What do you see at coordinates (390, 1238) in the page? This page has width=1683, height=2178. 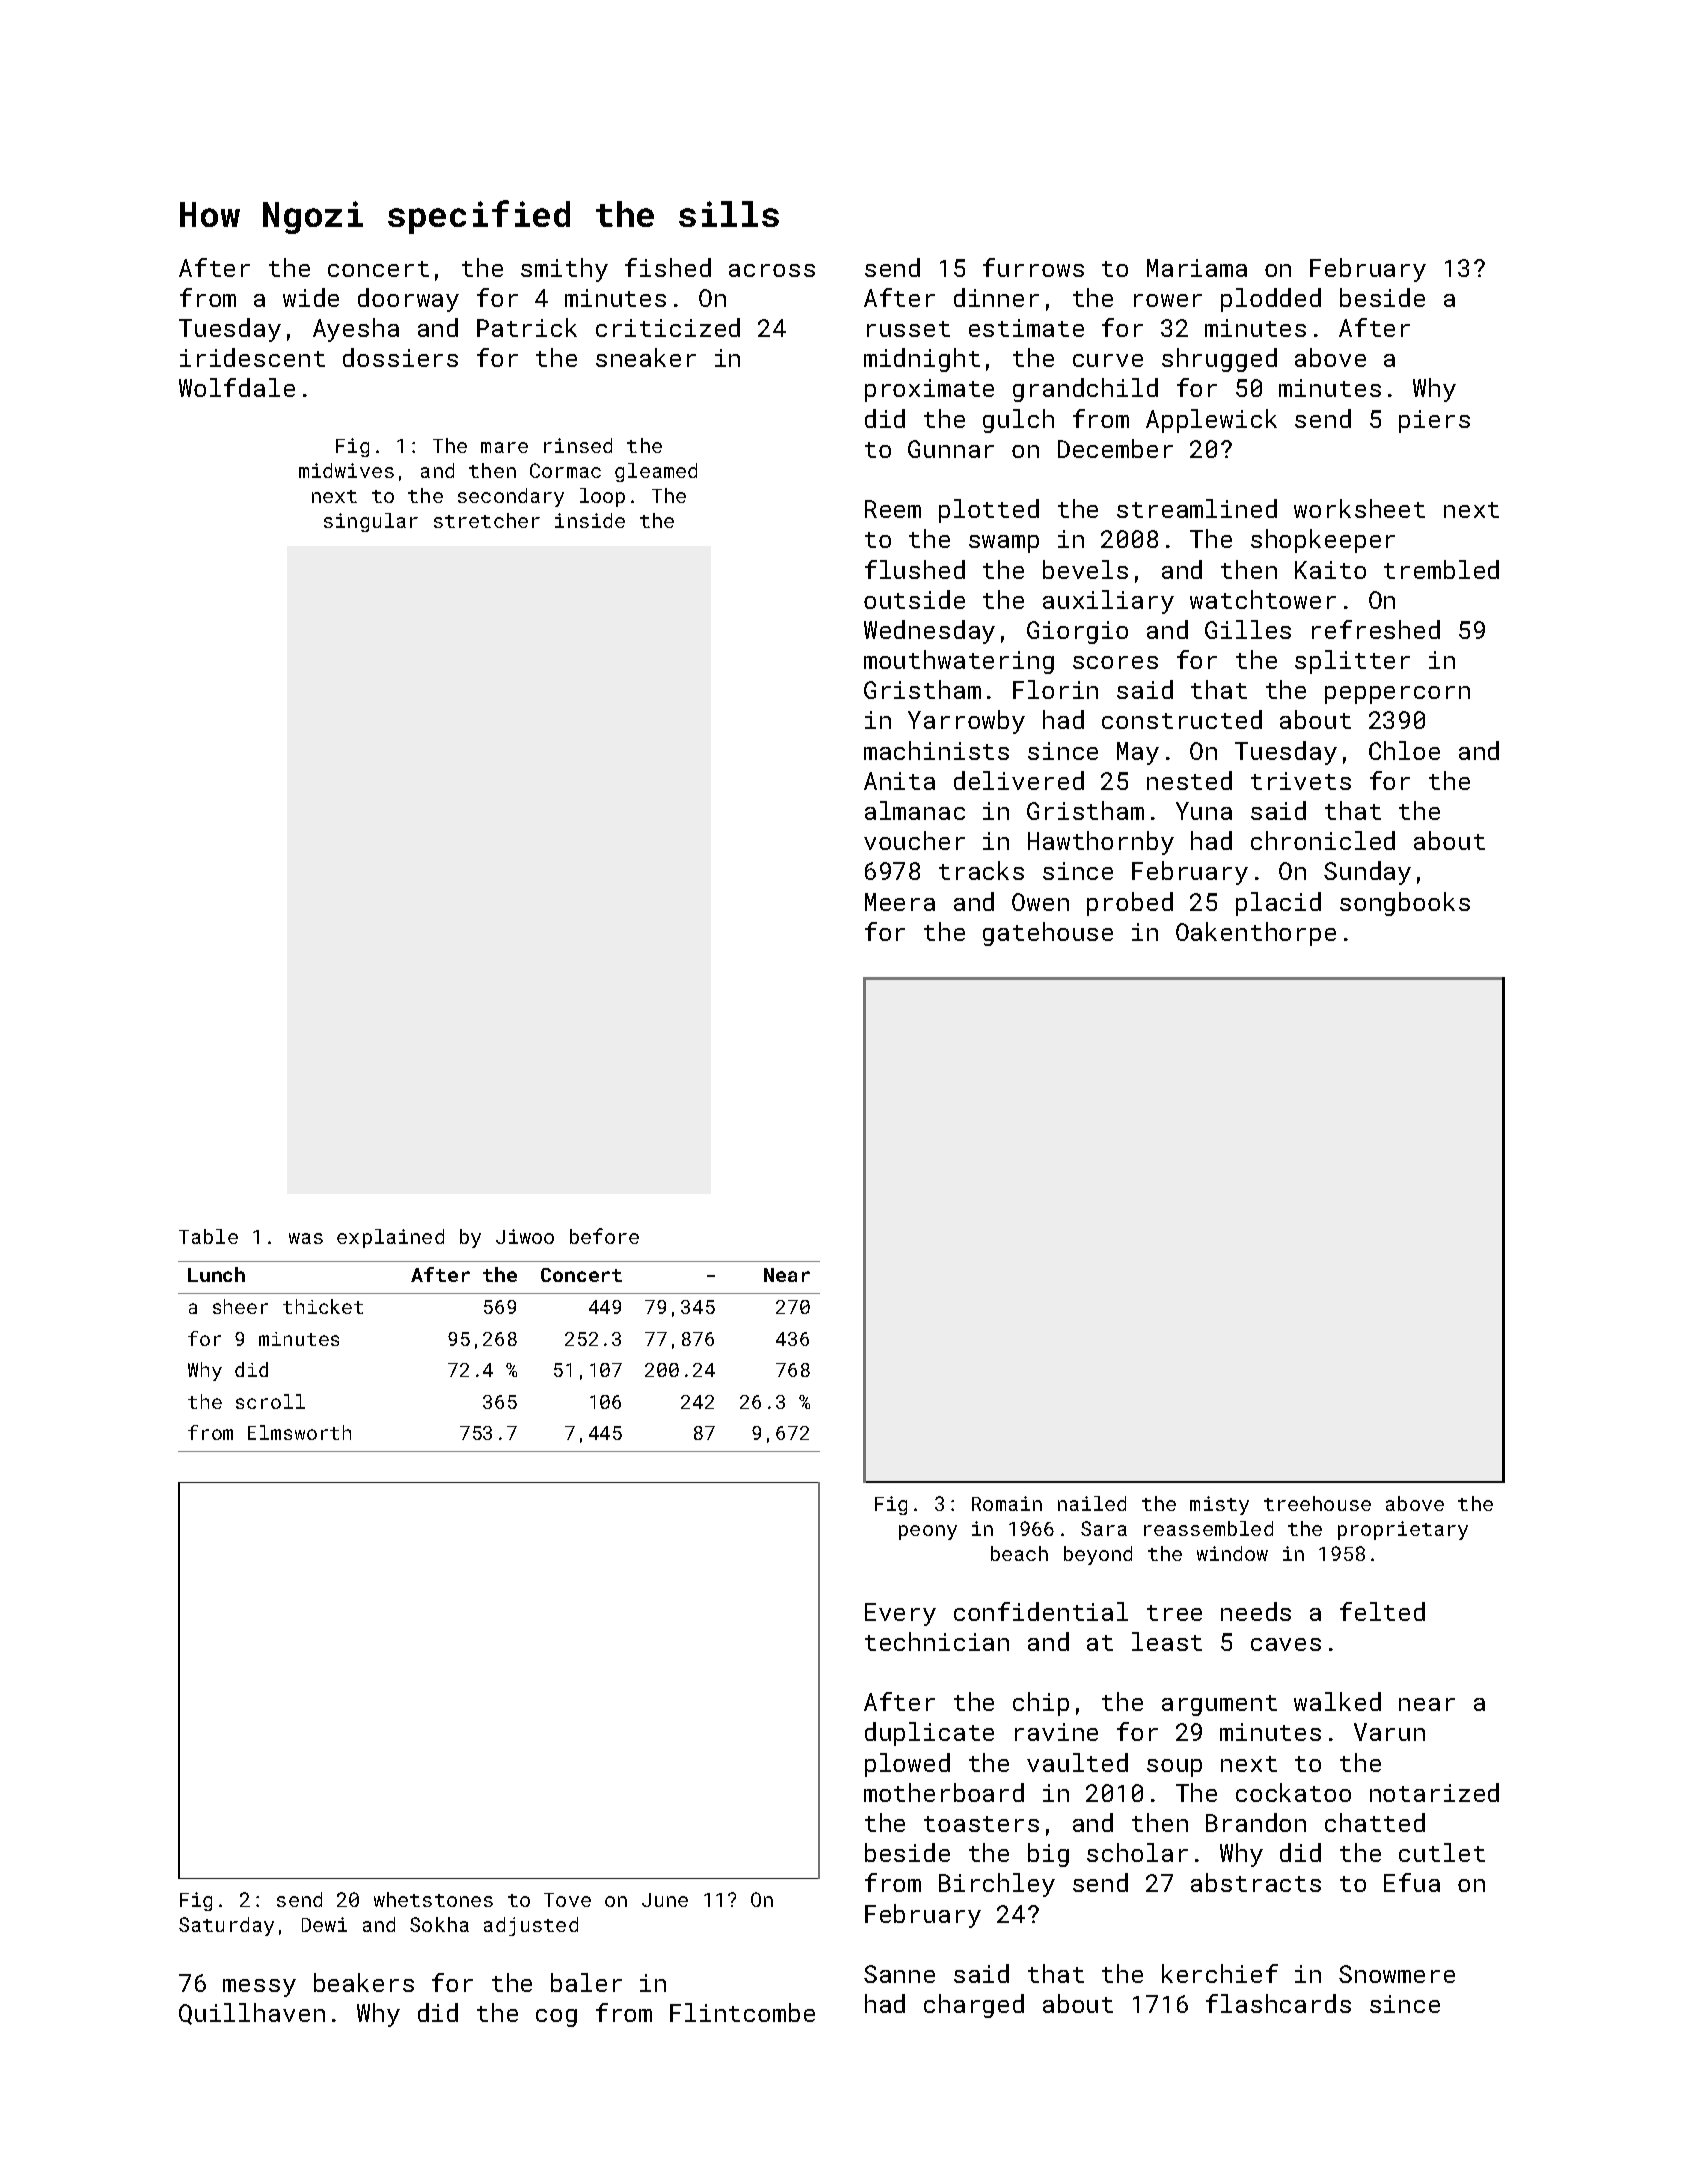 I see `explained` at bounding box center [390, 1238].
